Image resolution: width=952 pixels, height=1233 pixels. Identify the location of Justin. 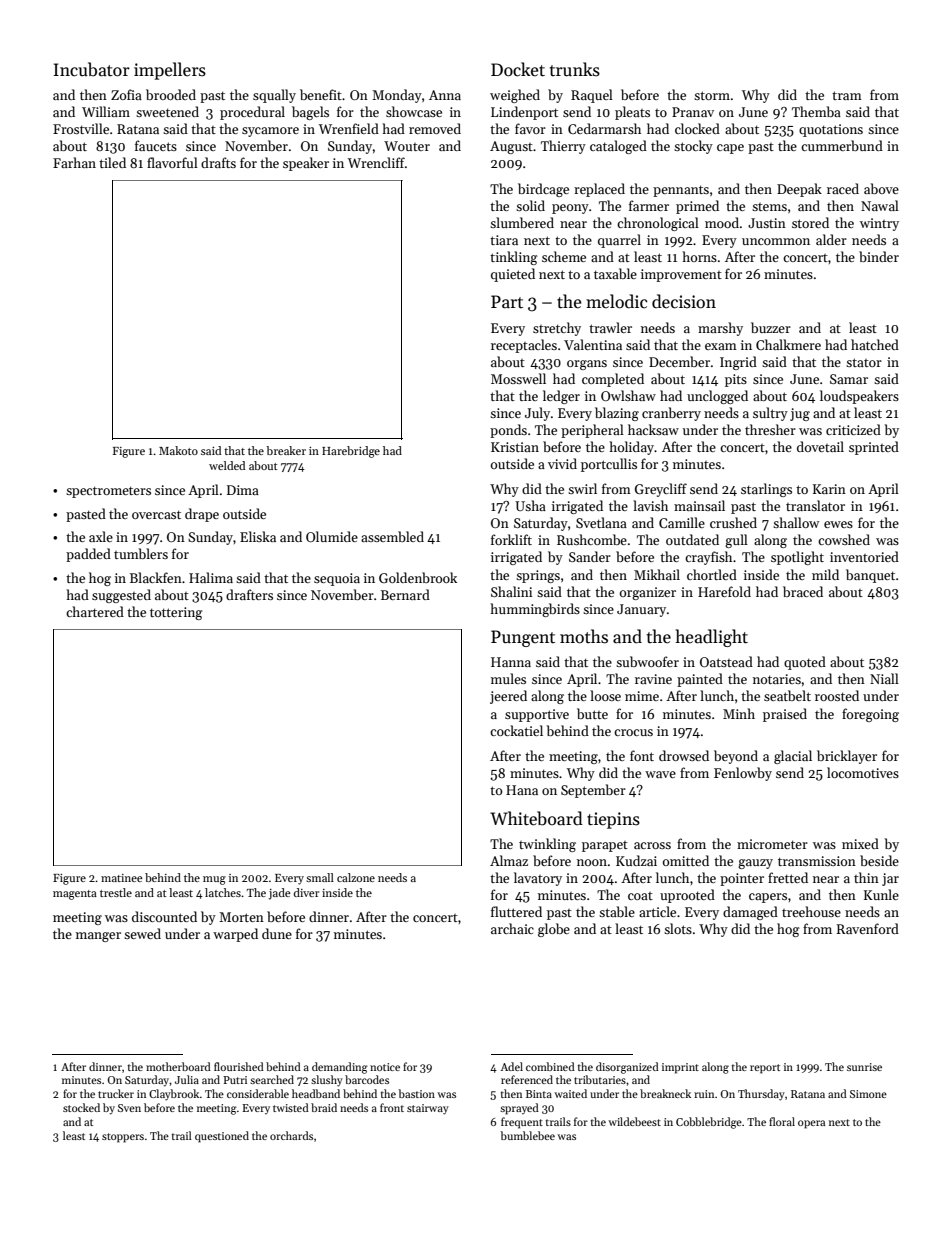
(767, 223).
